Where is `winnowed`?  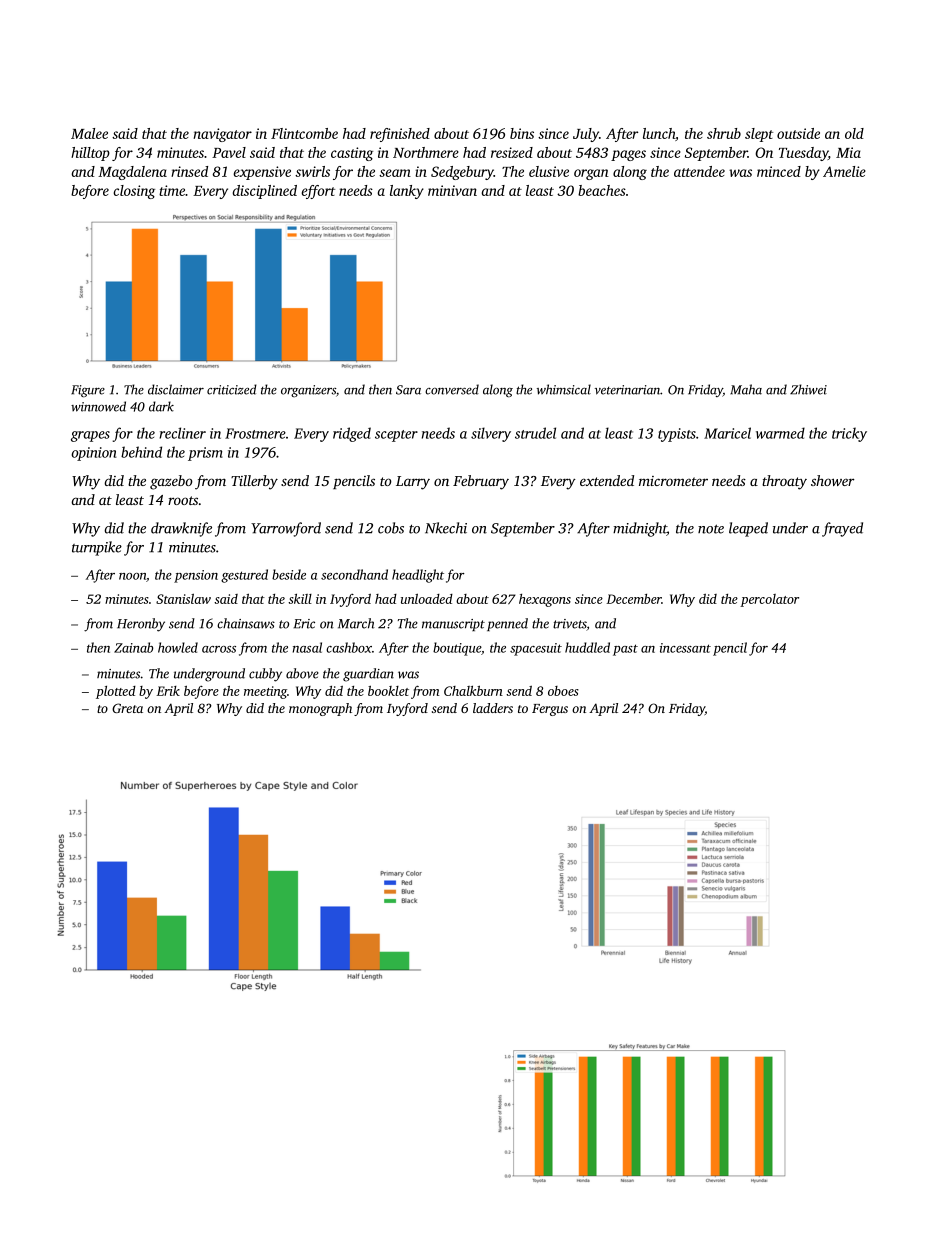
winnowed is located at coordinates (98, 406).
